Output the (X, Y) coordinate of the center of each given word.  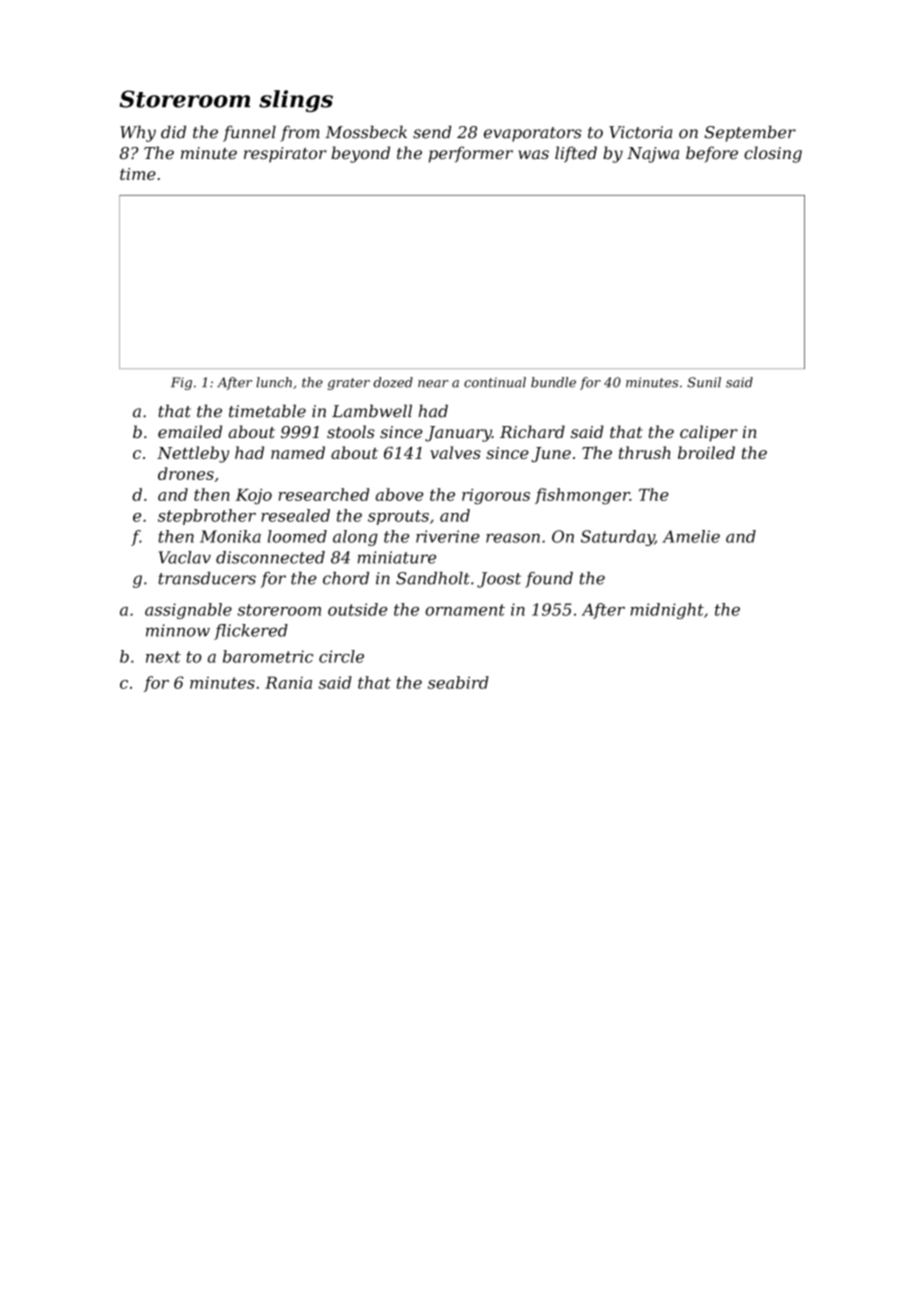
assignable (188, 611)
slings (296, 101)
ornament (465, 610)
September (750, 133)
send (432, 132)
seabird (458, 682)
